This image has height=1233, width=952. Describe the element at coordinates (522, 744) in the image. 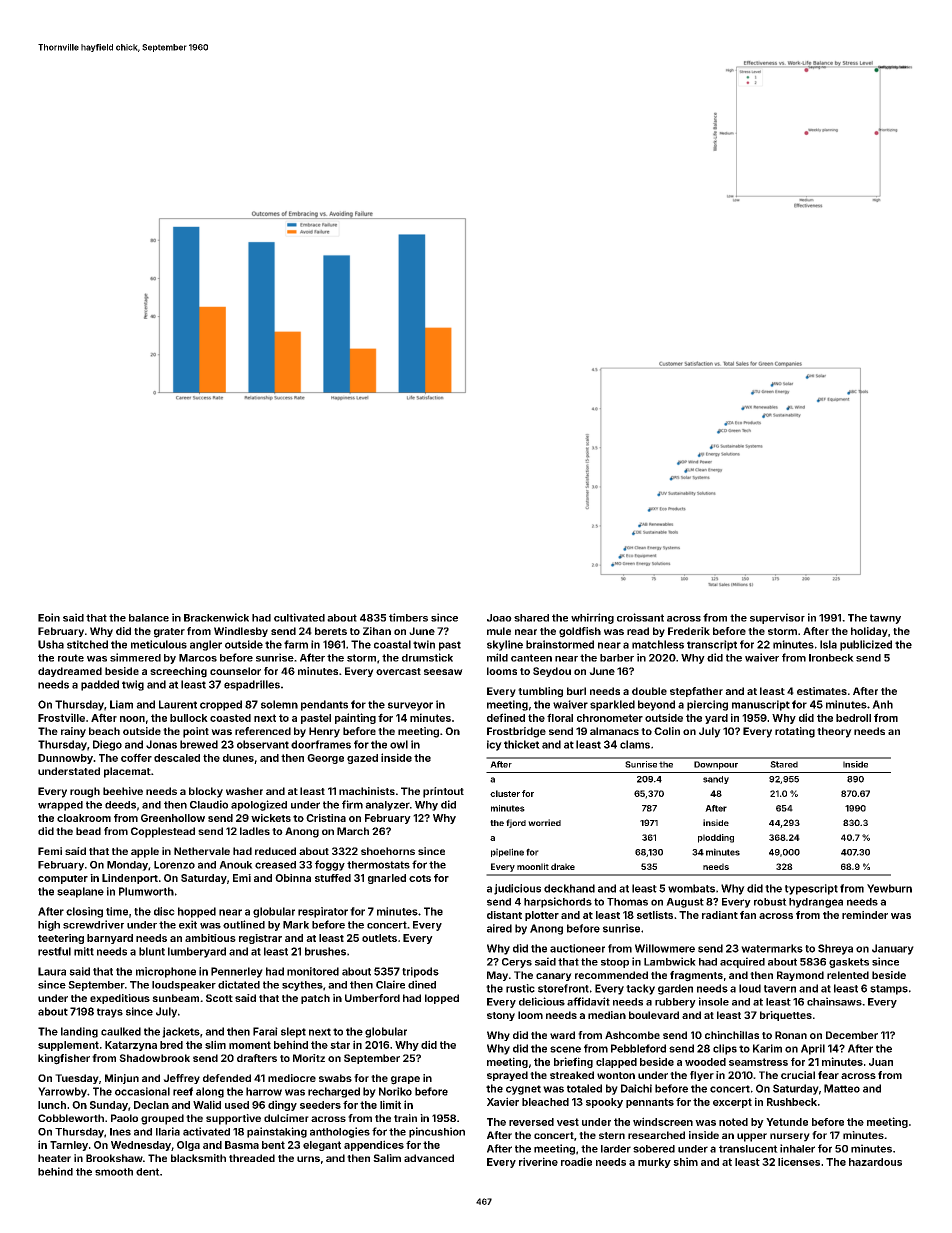

I see `thicket` at that location.
